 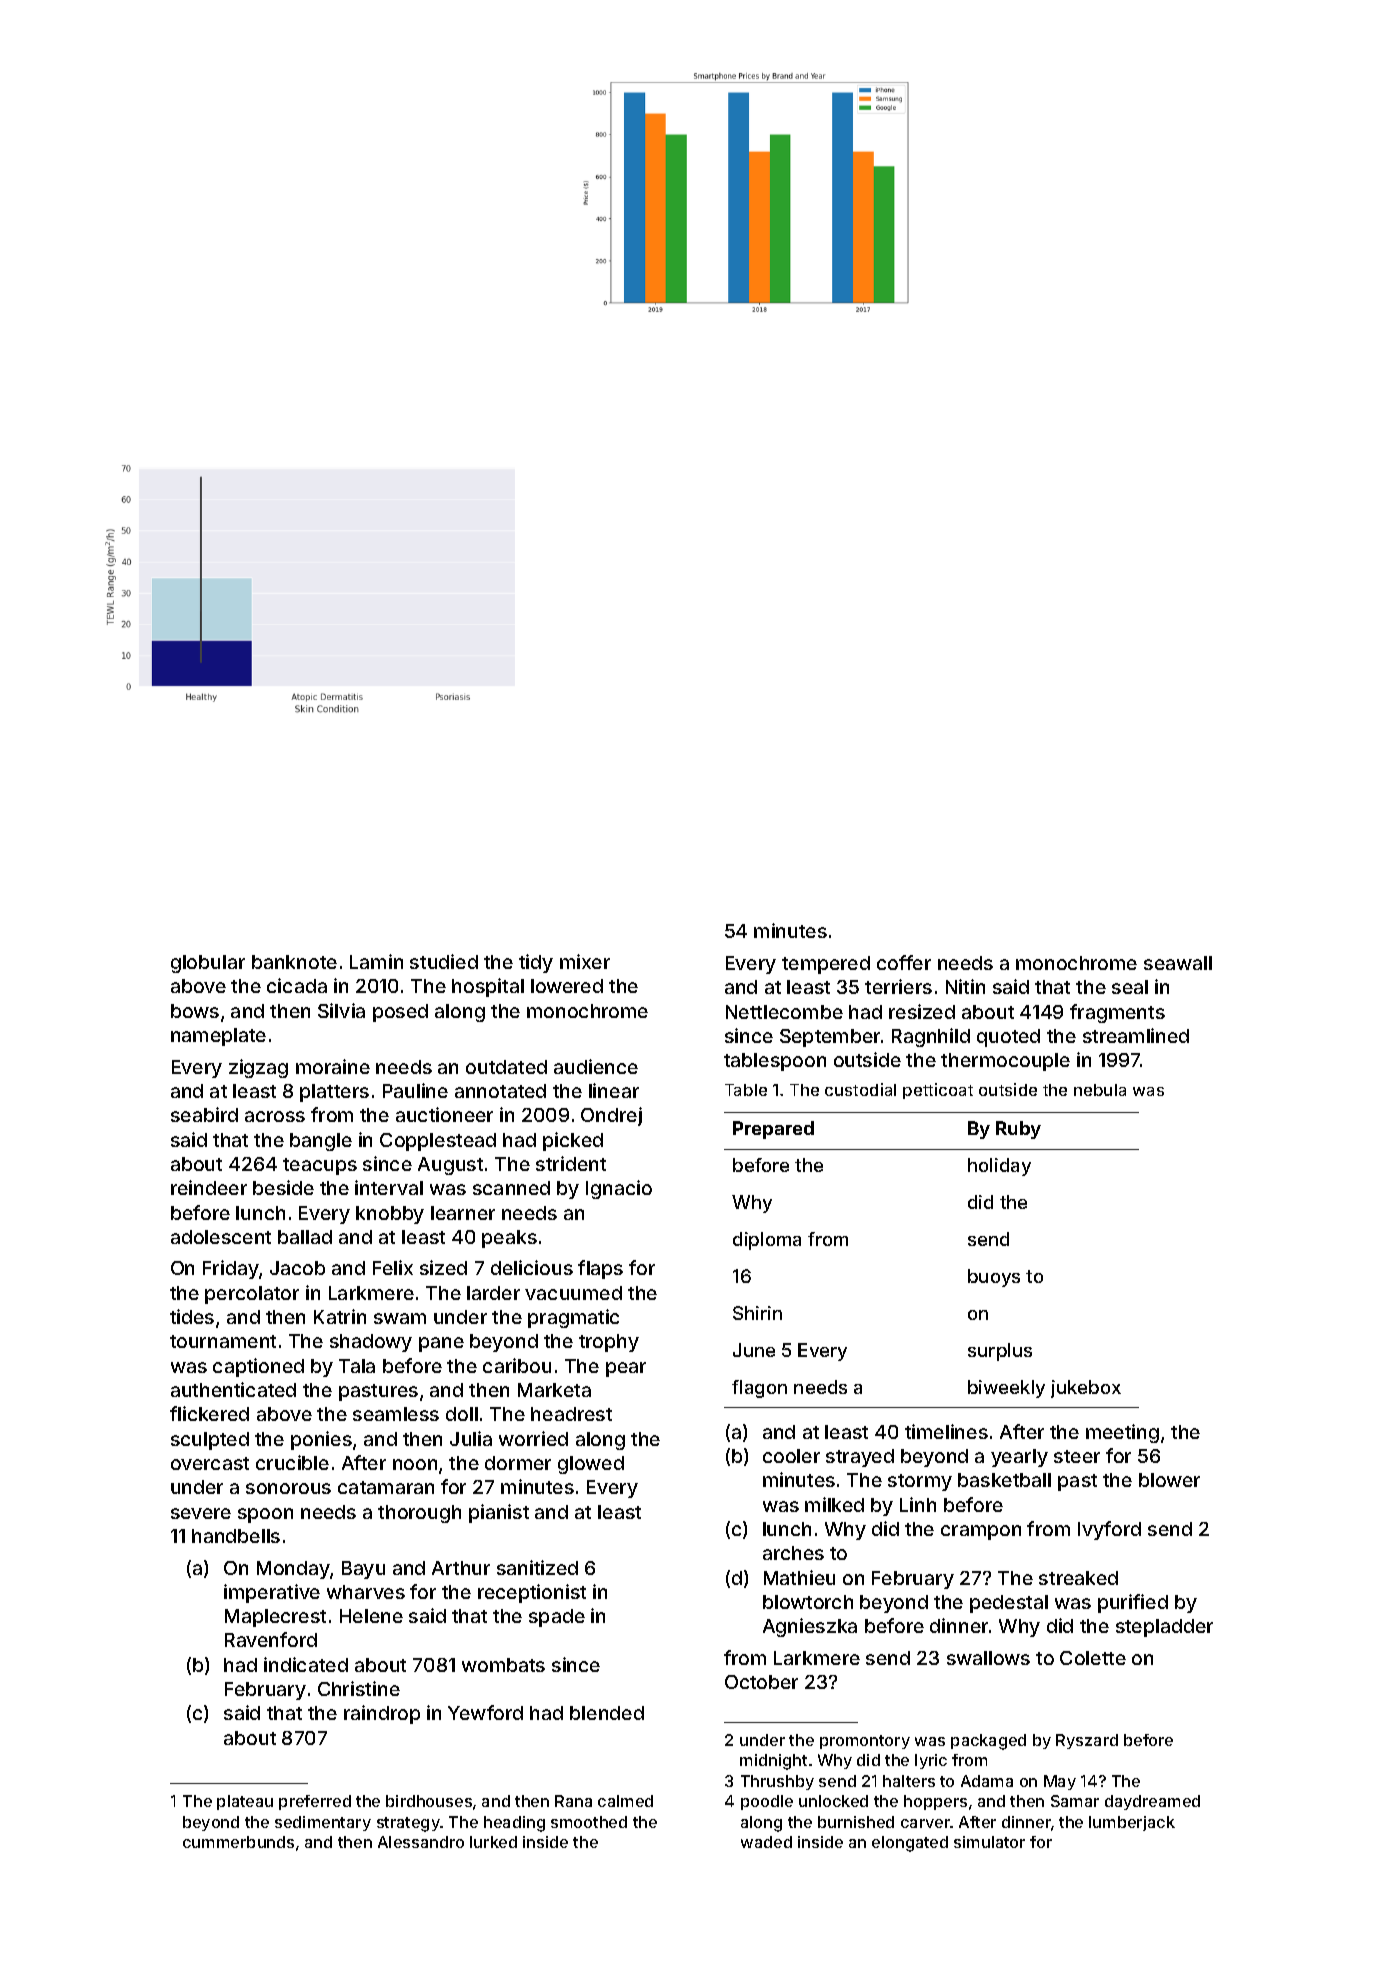 I want to click on lurked, so click(x=493, y=1842).
